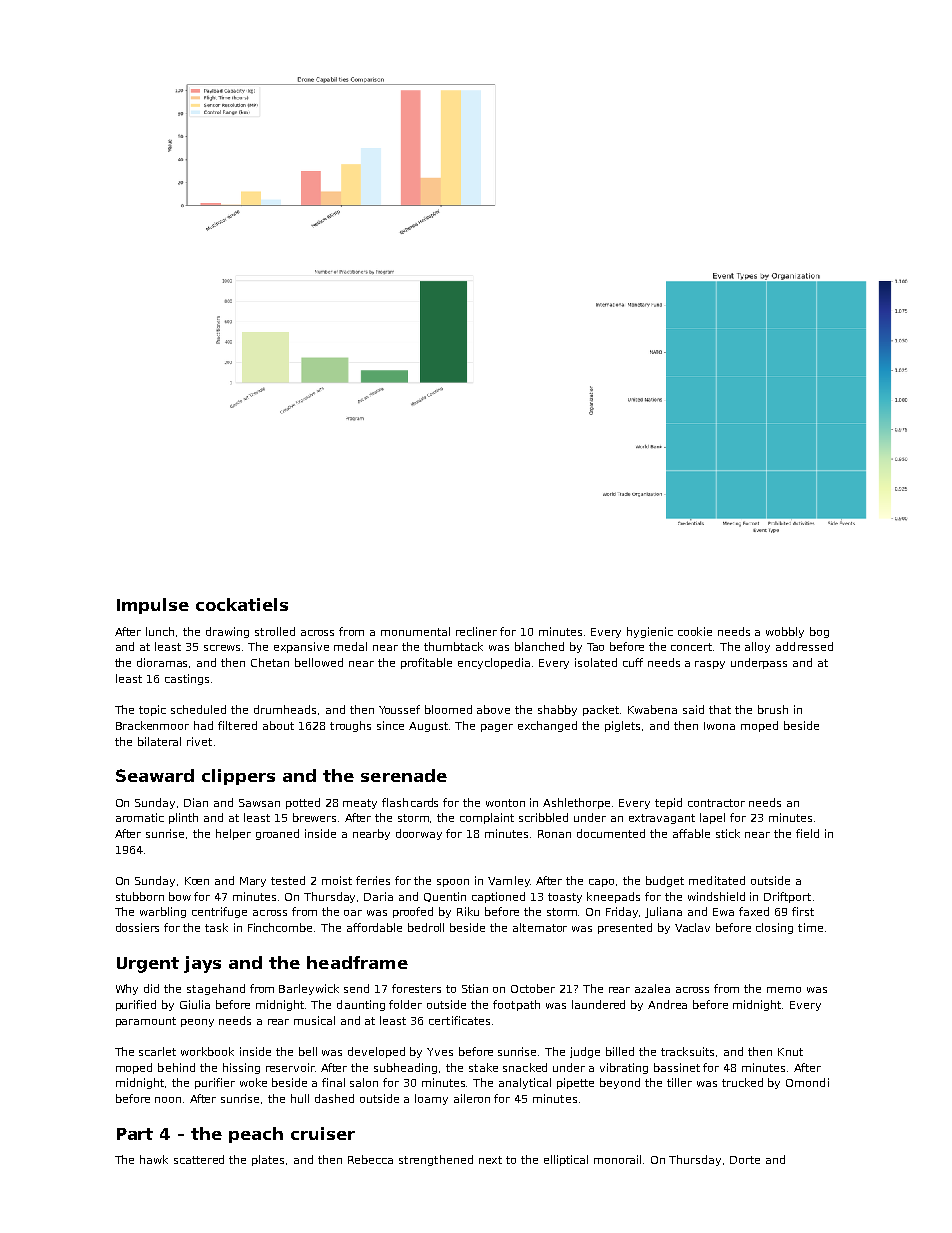 This screenshot has height=1233, width=952. I want to click on aromatic, so click(140, 817).
